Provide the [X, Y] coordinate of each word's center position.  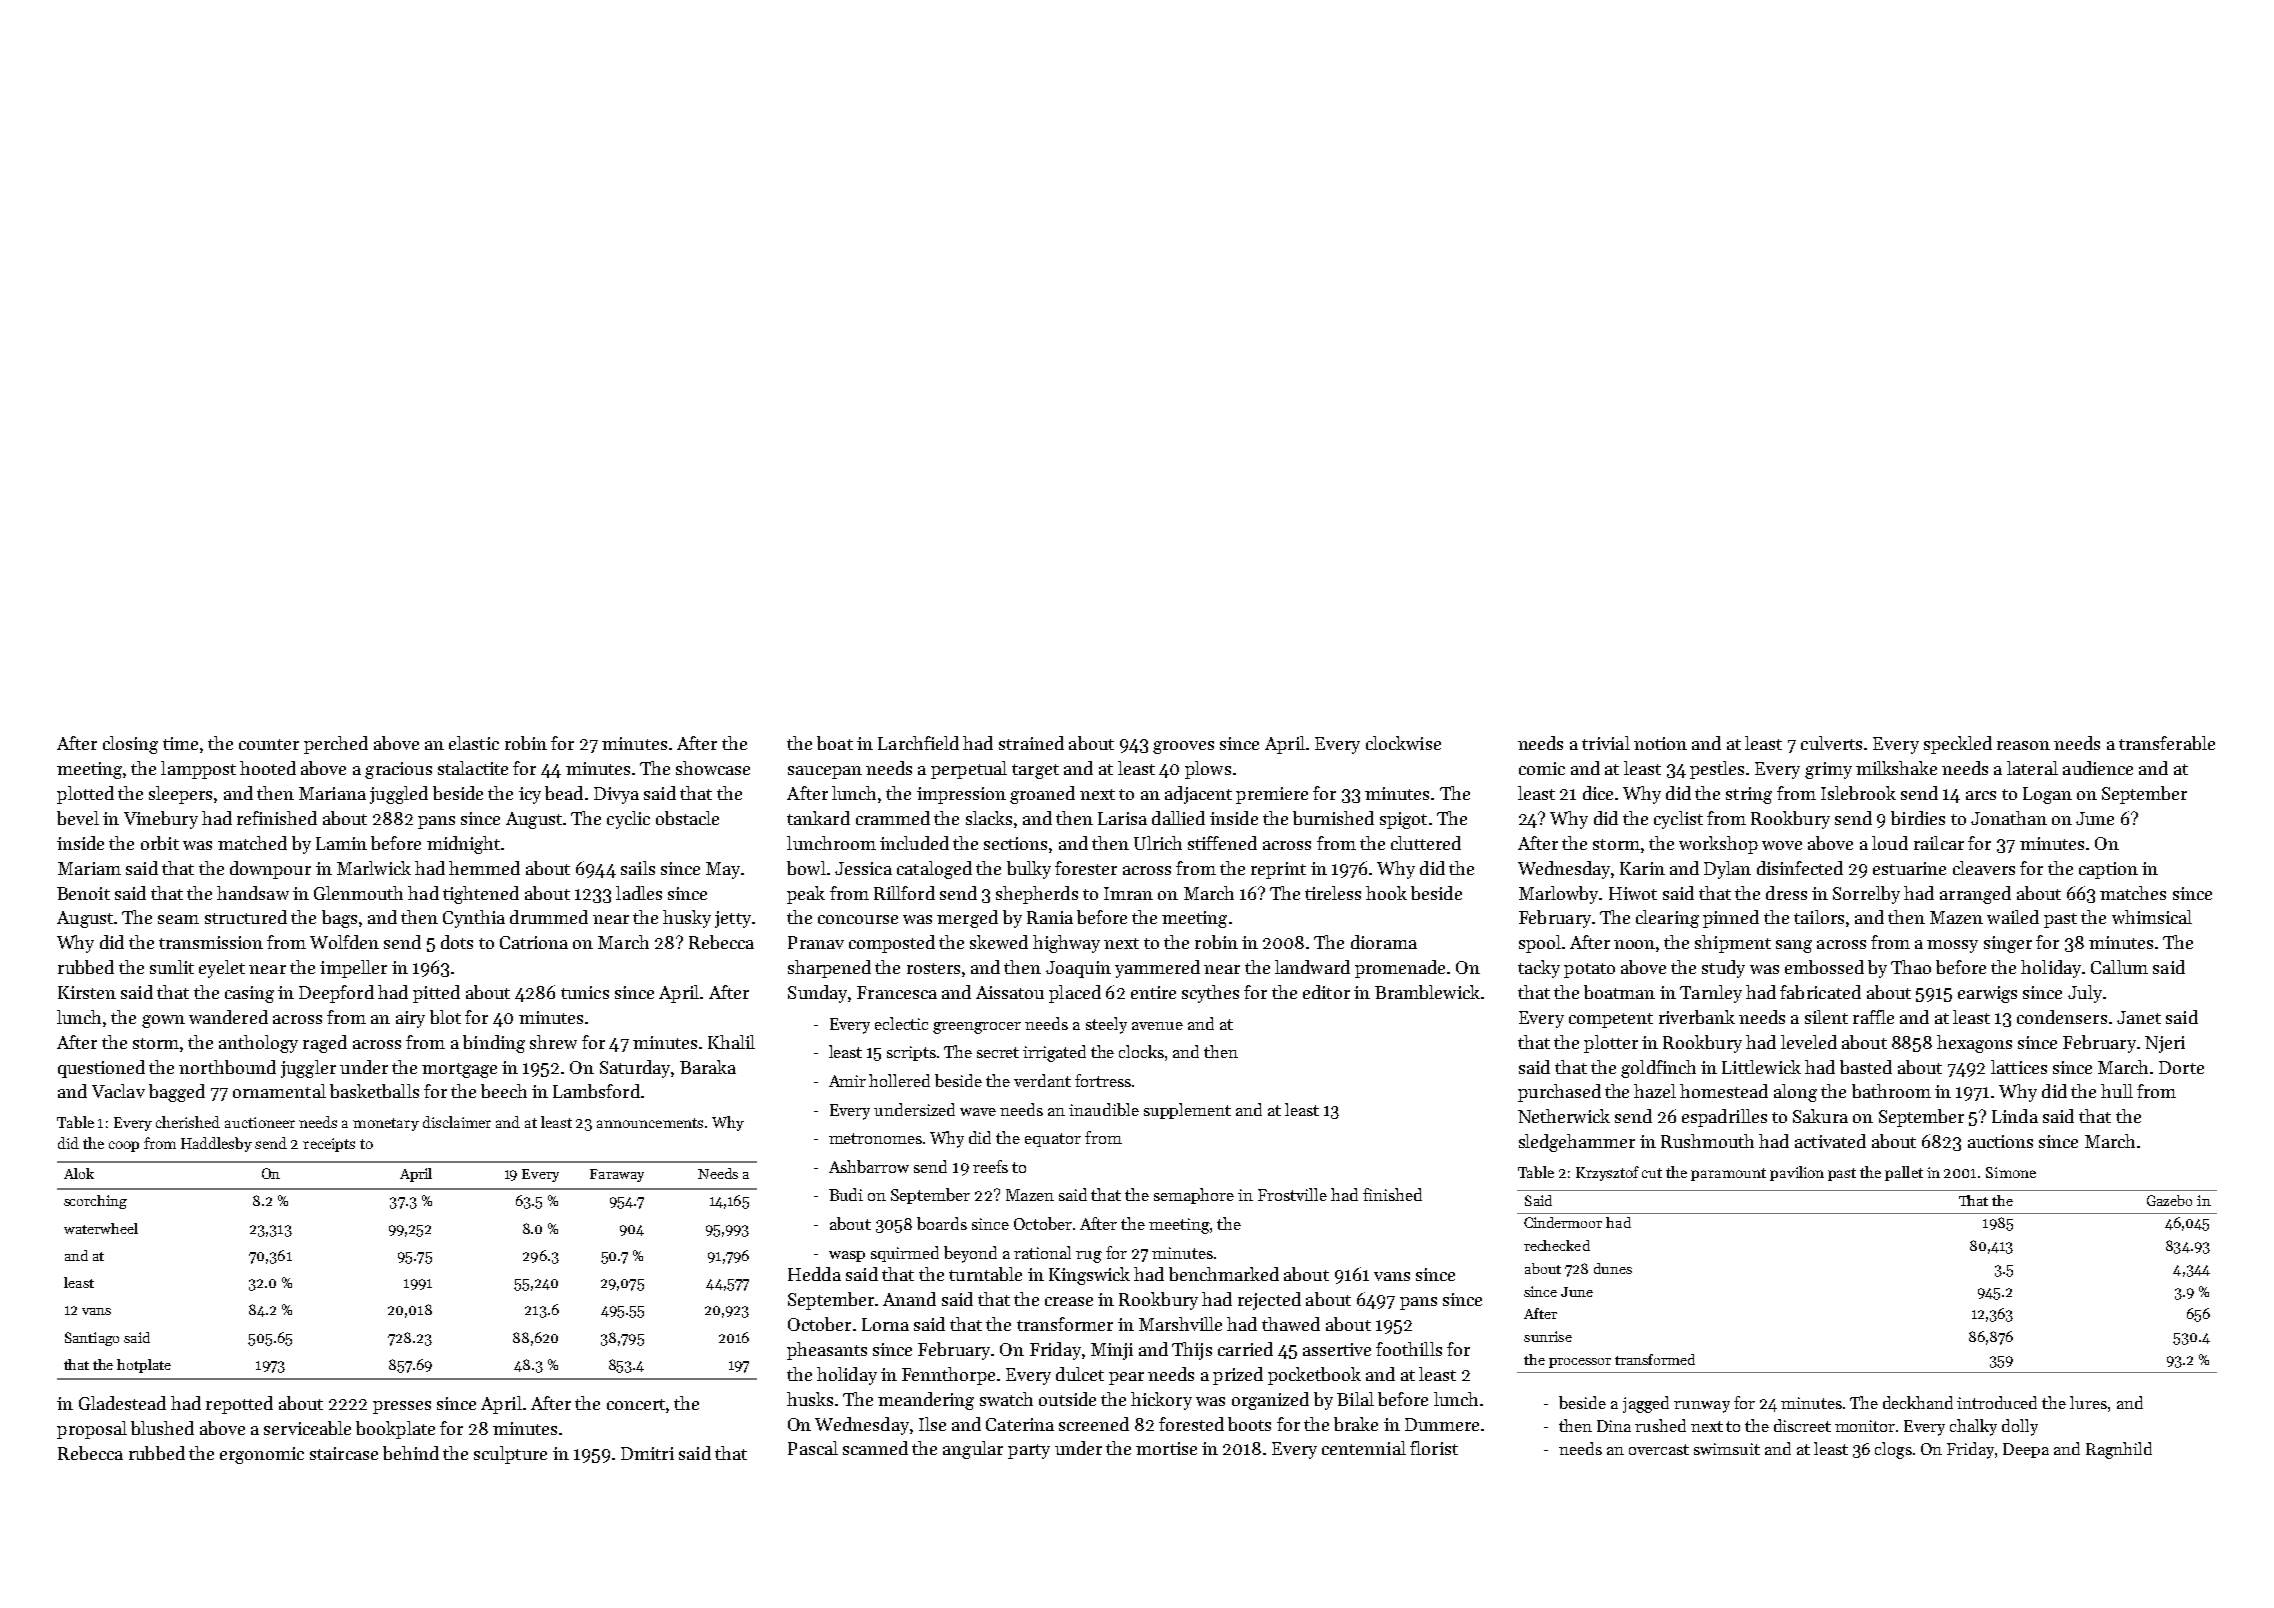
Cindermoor [1563, 1222]
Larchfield [918, 743]
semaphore [1194, 1196]
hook [1386, 893]
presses [402, 1407]
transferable [2167, 743]
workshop [1718, 845]
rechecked [1557, 1245]
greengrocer [977, 1028]
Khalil [731, 1042]
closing [130, 745]
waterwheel [101, 1228]
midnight [463, 845]
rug [1089, 1257]
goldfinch [1658, 1069]
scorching [95, 1202]
